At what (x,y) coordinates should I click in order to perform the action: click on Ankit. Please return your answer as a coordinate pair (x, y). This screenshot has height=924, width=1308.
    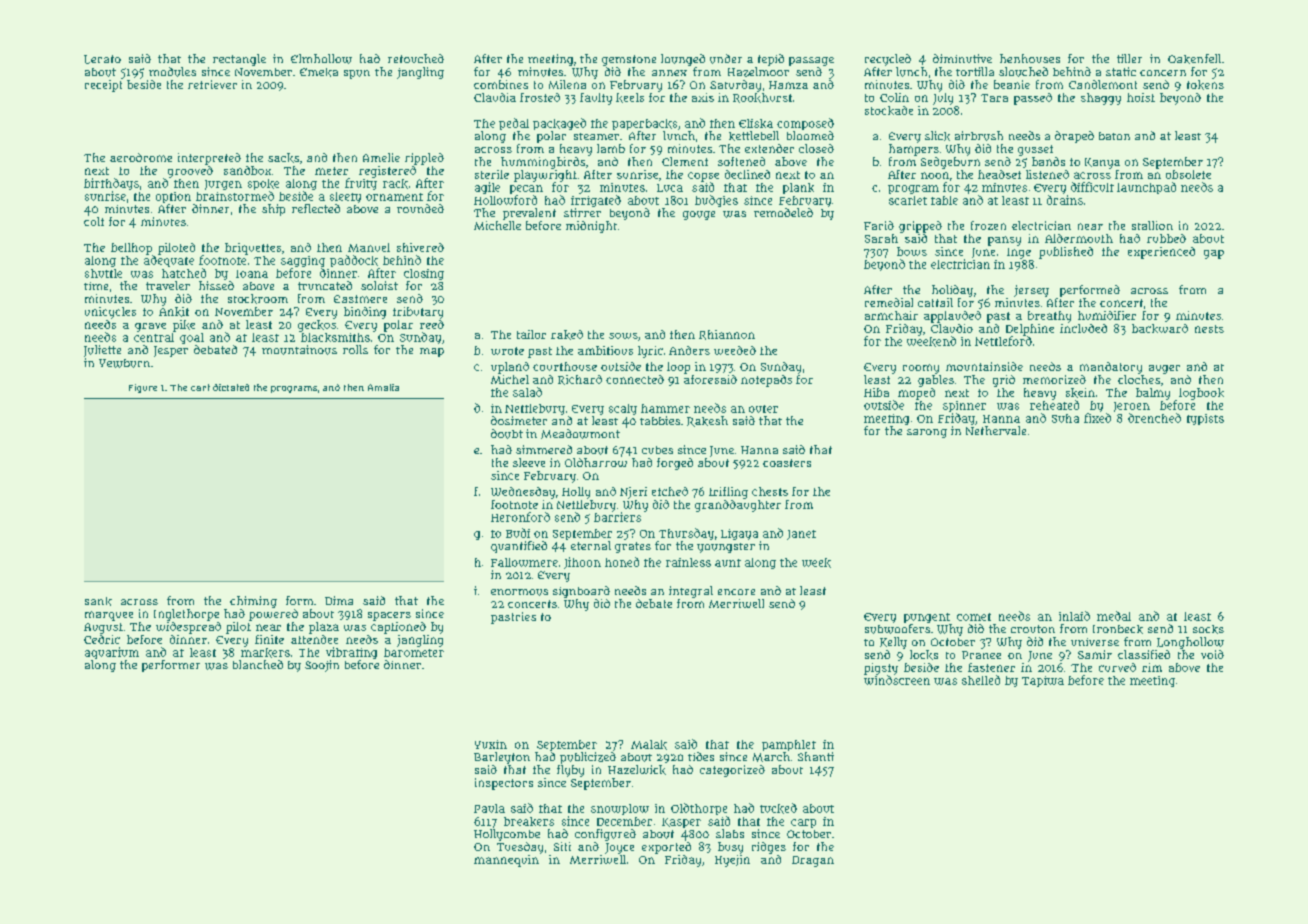
    Looking at the image, I should click on (174, 312).
